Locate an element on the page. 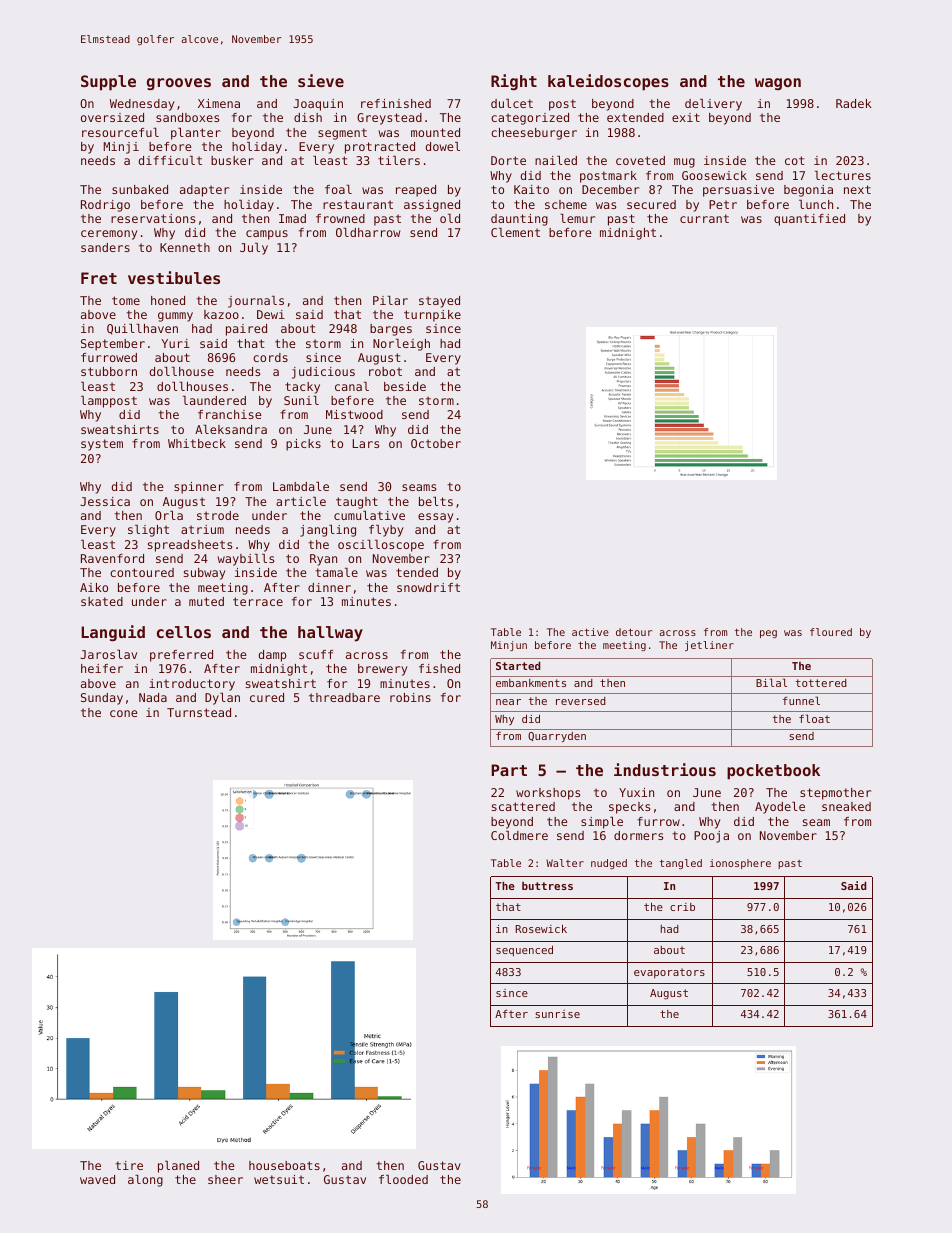  Bilal is located at coordinates (771, 682).
